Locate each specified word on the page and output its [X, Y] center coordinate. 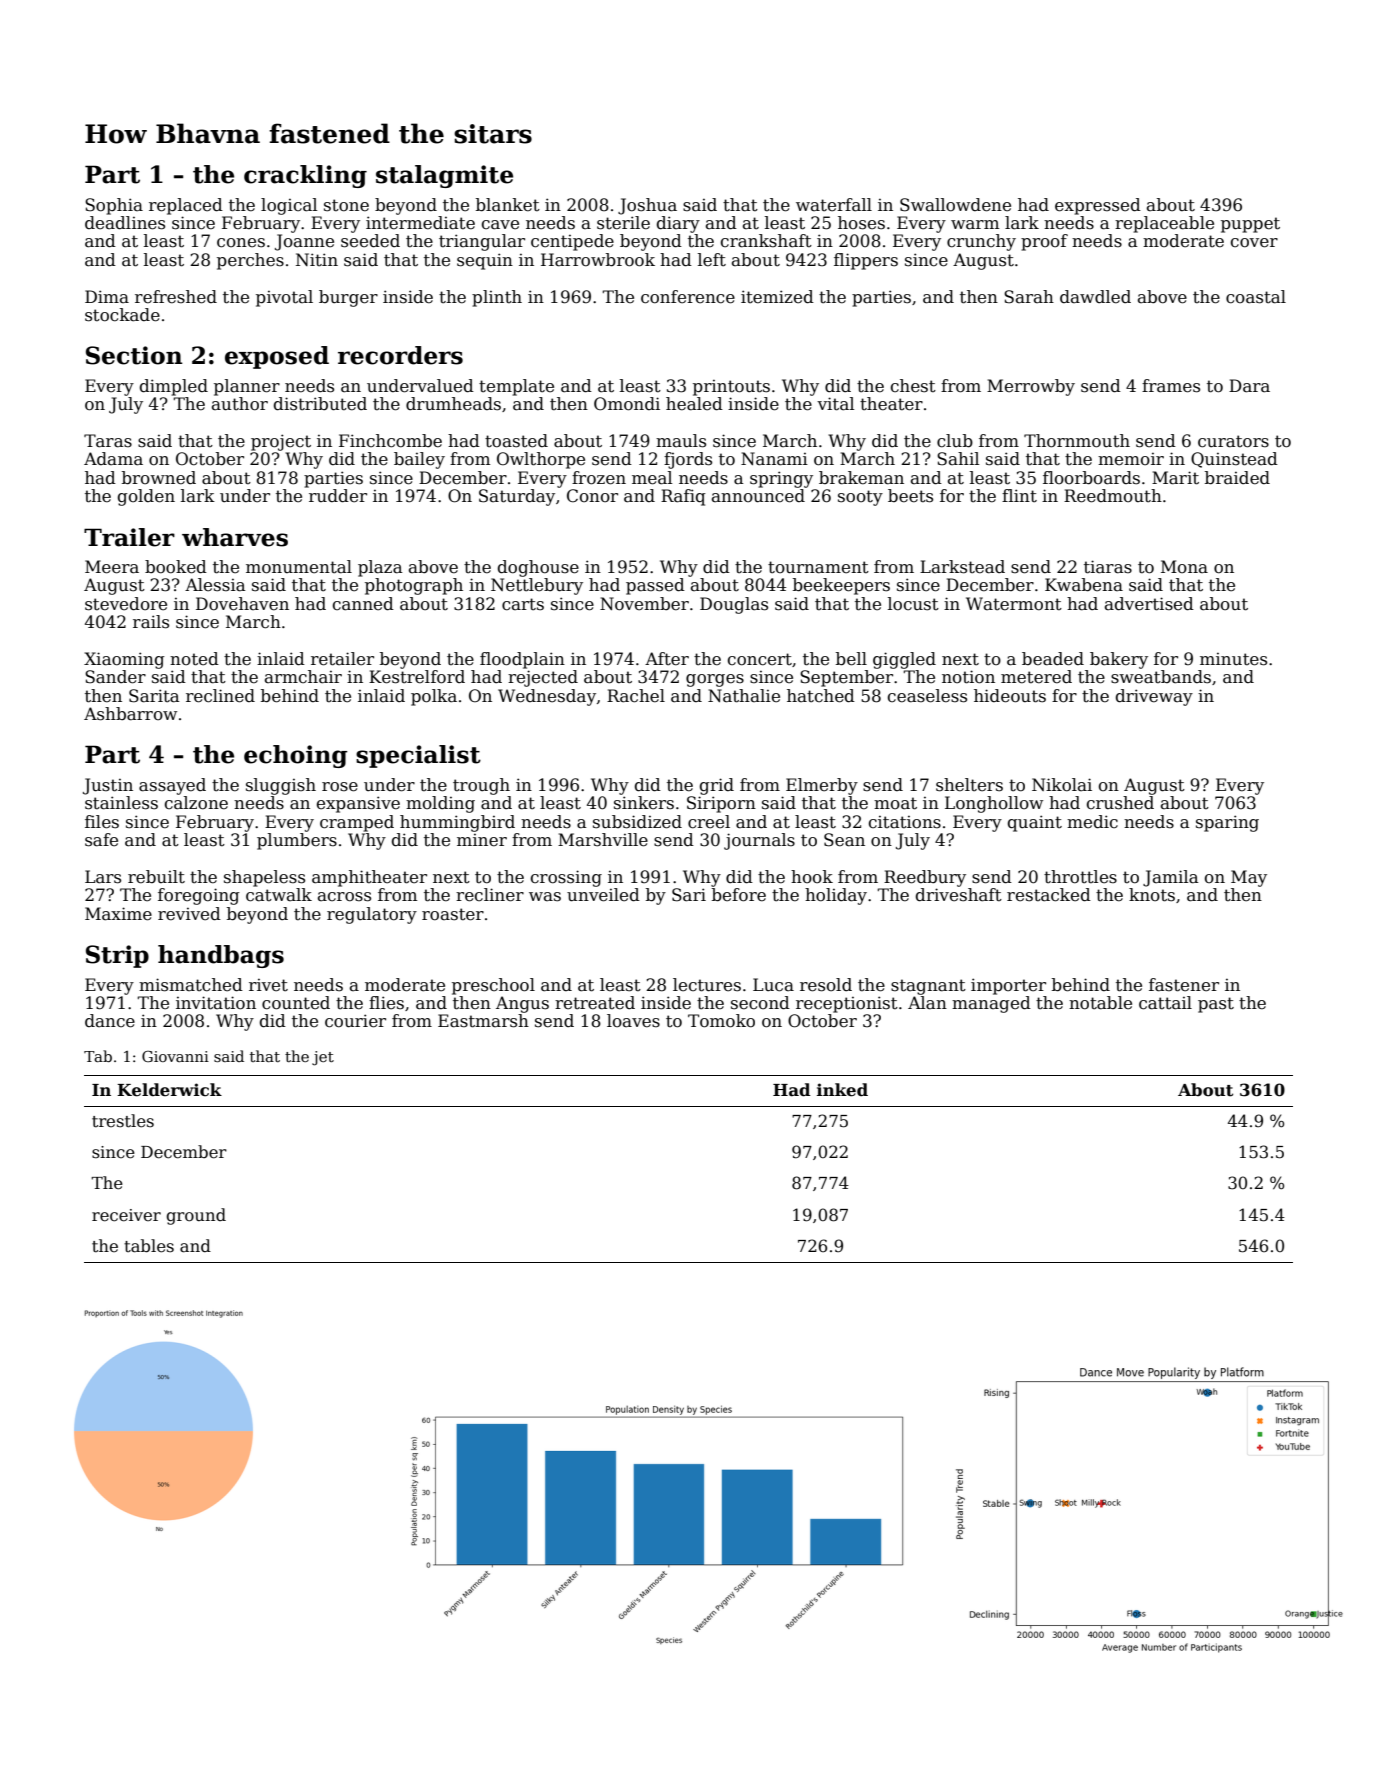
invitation [216, 1003]
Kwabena [1084, 585]
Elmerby [822, 786]
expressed [1098, 206]
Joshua [647, 206]
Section [134, 355]
